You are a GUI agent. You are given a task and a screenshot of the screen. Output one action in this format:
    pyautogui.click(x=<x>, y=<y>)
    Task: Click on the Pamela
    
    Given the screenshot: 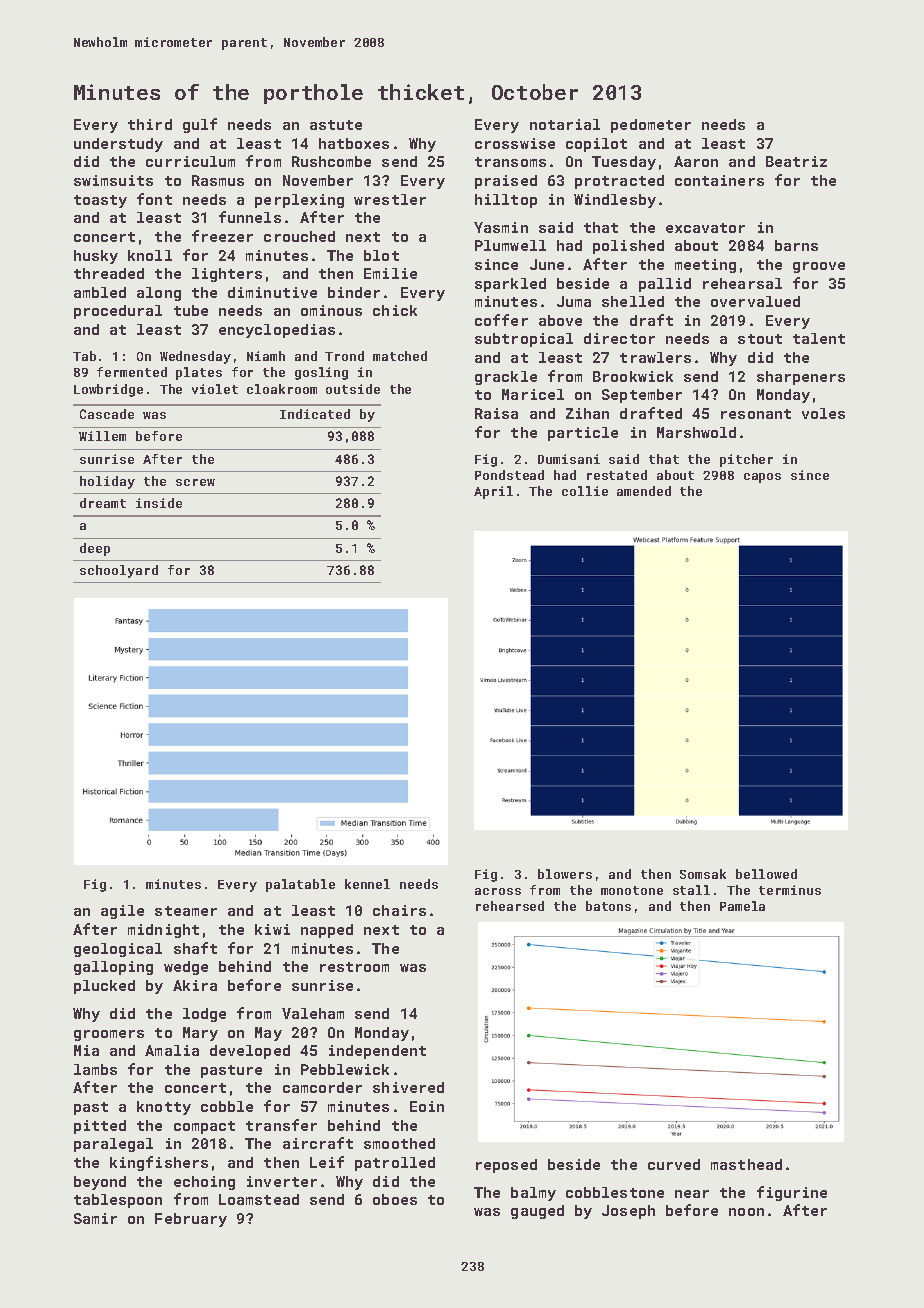 What is the action you would take?
    pyautogui.click(x=742, y=906)
